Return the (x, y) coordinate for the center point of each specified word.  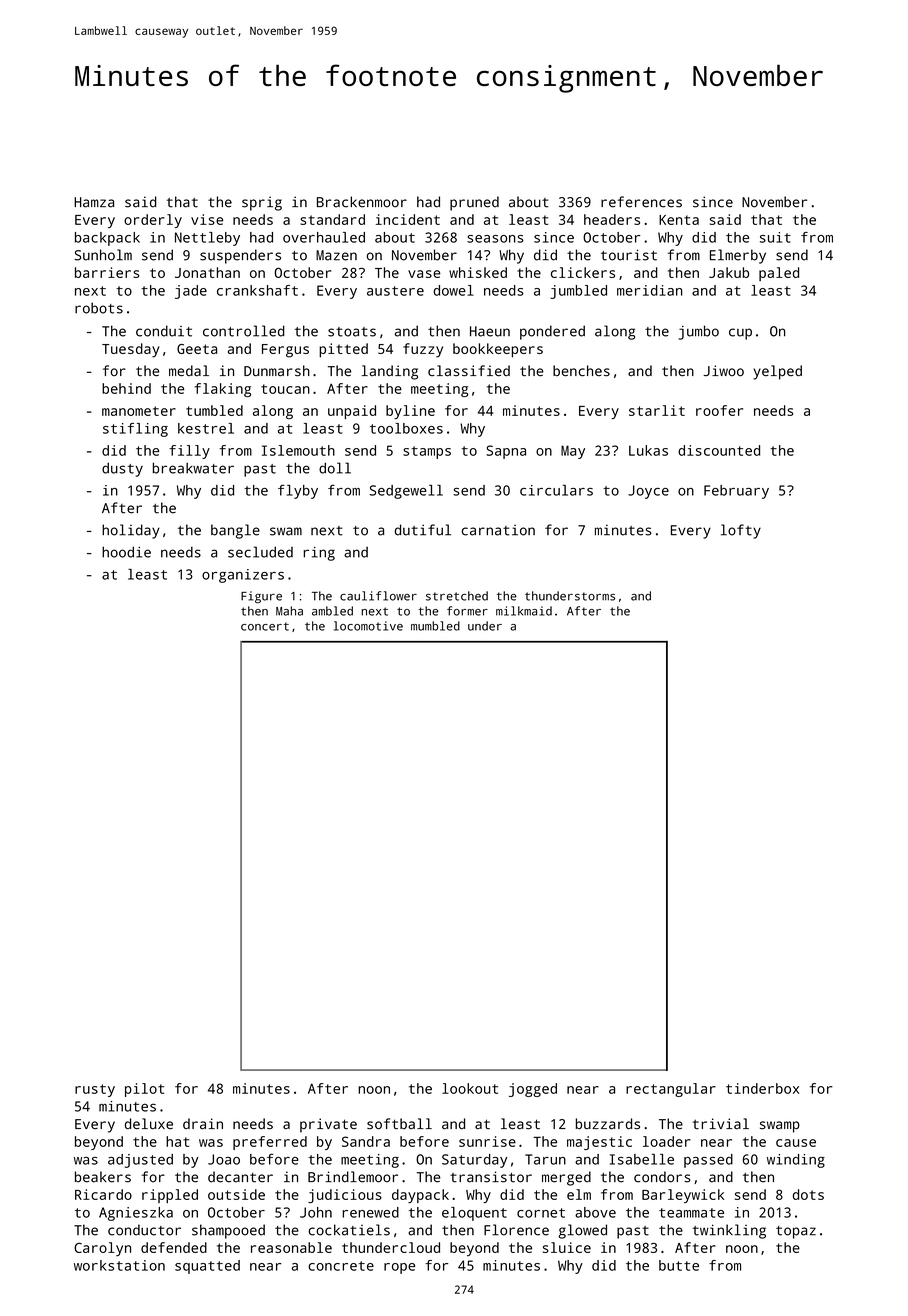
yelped (777, 372)
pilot (144, 1090)
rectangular (671, 1090)
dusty (122, 469)
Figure (261, 597)
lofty (741, 531)
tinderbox (762, 1088)
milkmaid (524, 611)
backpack (107, 239)
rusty (95, 1090)
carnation (498, 530)
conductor (144, 1230)
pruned (474, 203)
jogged (533, 1090)
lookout (470, 1088)
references (641, 202)
